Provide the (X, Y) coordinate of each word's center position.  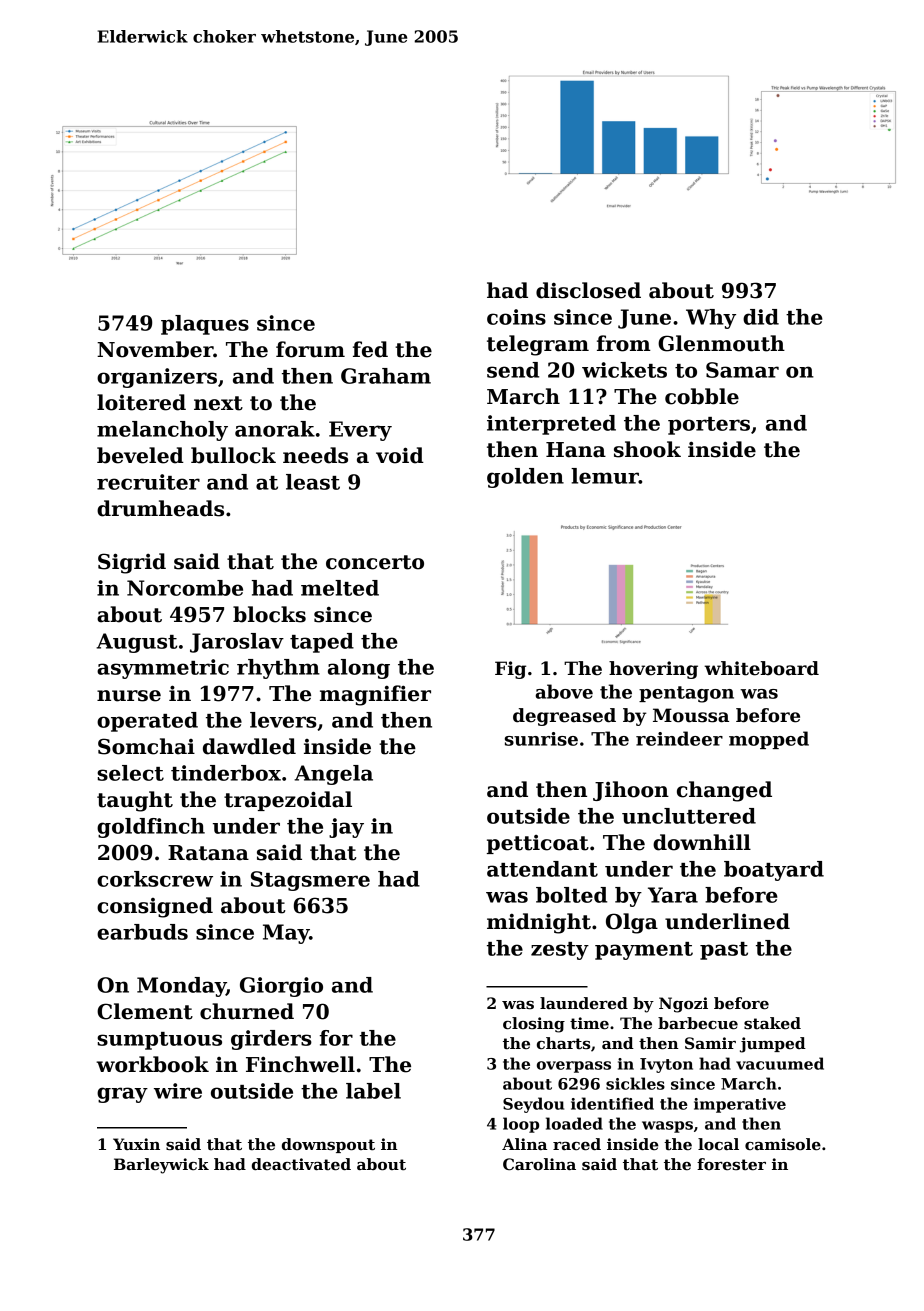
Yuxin (136, 1144)
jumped (773, 1045)
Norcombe (185, 588)
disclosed (588, 290)
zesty (560, 951)
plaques (205, 325)
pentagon (686, 694)
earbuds (142, 932)
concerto (375, 562)
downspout (328, 1145)
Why (711, 319)
